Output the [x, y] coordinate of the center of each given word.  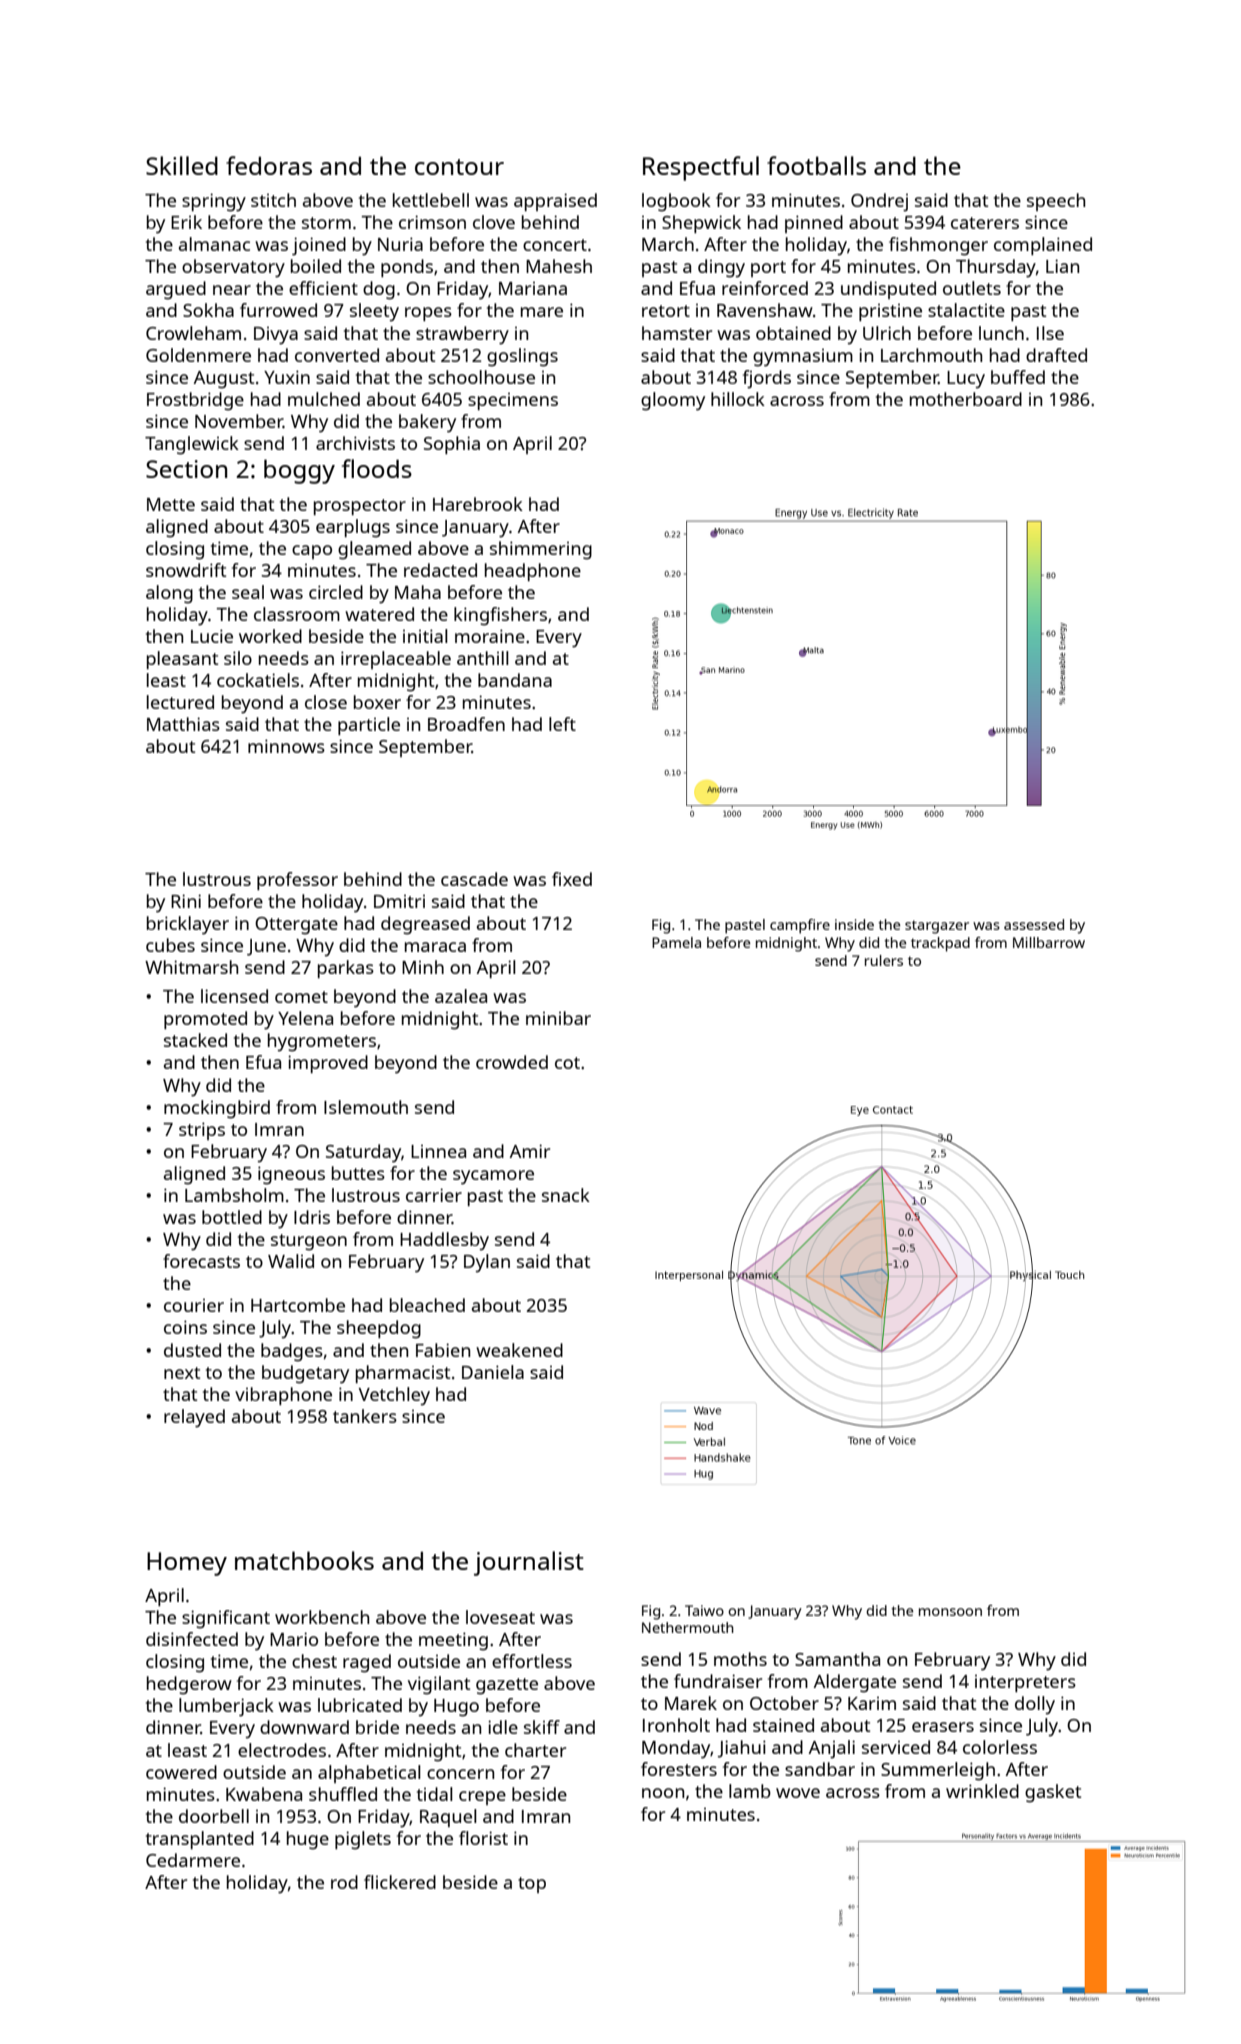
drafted [1056, 355]
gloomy [673, 401]
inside [854, 924]
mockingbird [217, 1109]
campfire [800, 926]
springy [214, 202]
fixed [572, 879]
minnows [286, 746]
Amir [530, 1151]
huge [308, 1840]
